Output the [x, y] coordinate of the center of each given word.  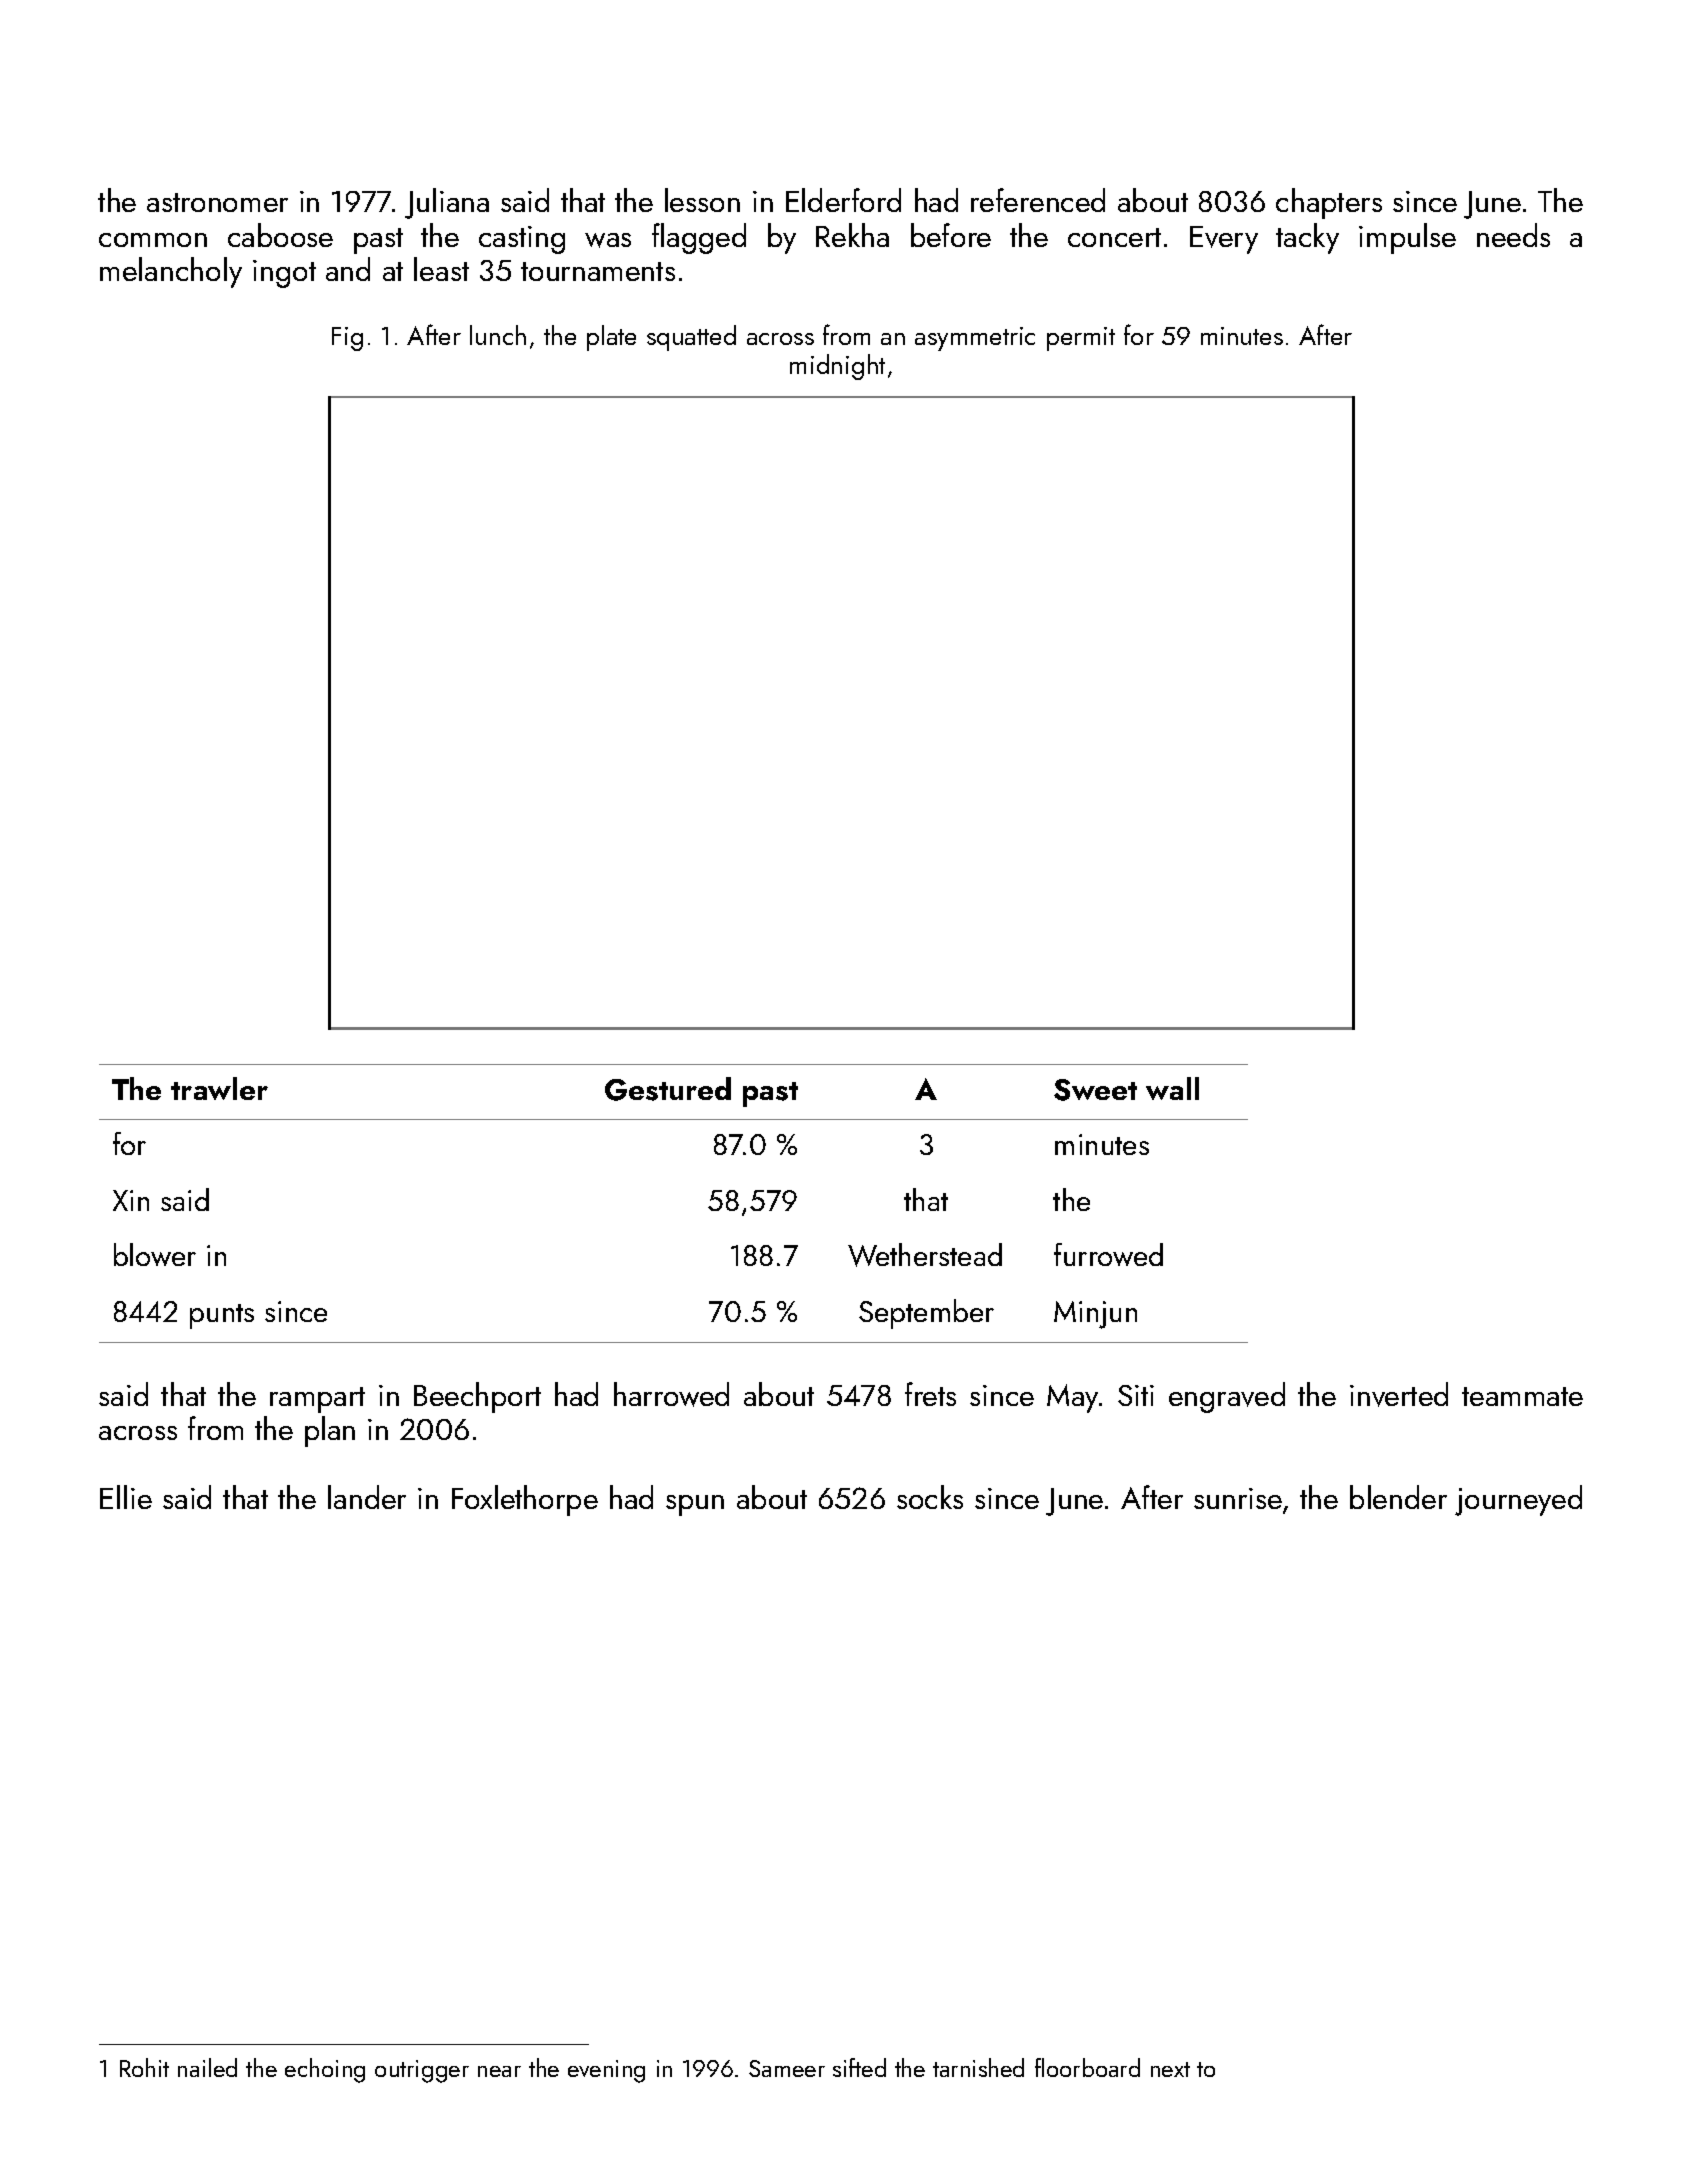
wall [1172, 1088]
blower [155, 1254]
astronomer [217, 202]
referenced [1038, 200]
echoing [325, 2070]
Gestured [668, 1089]
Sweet [1095, 1090]
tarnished [978, 2067]
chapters [1329, 203]
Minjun [1095, 1315]
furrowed [1108, 1254]
